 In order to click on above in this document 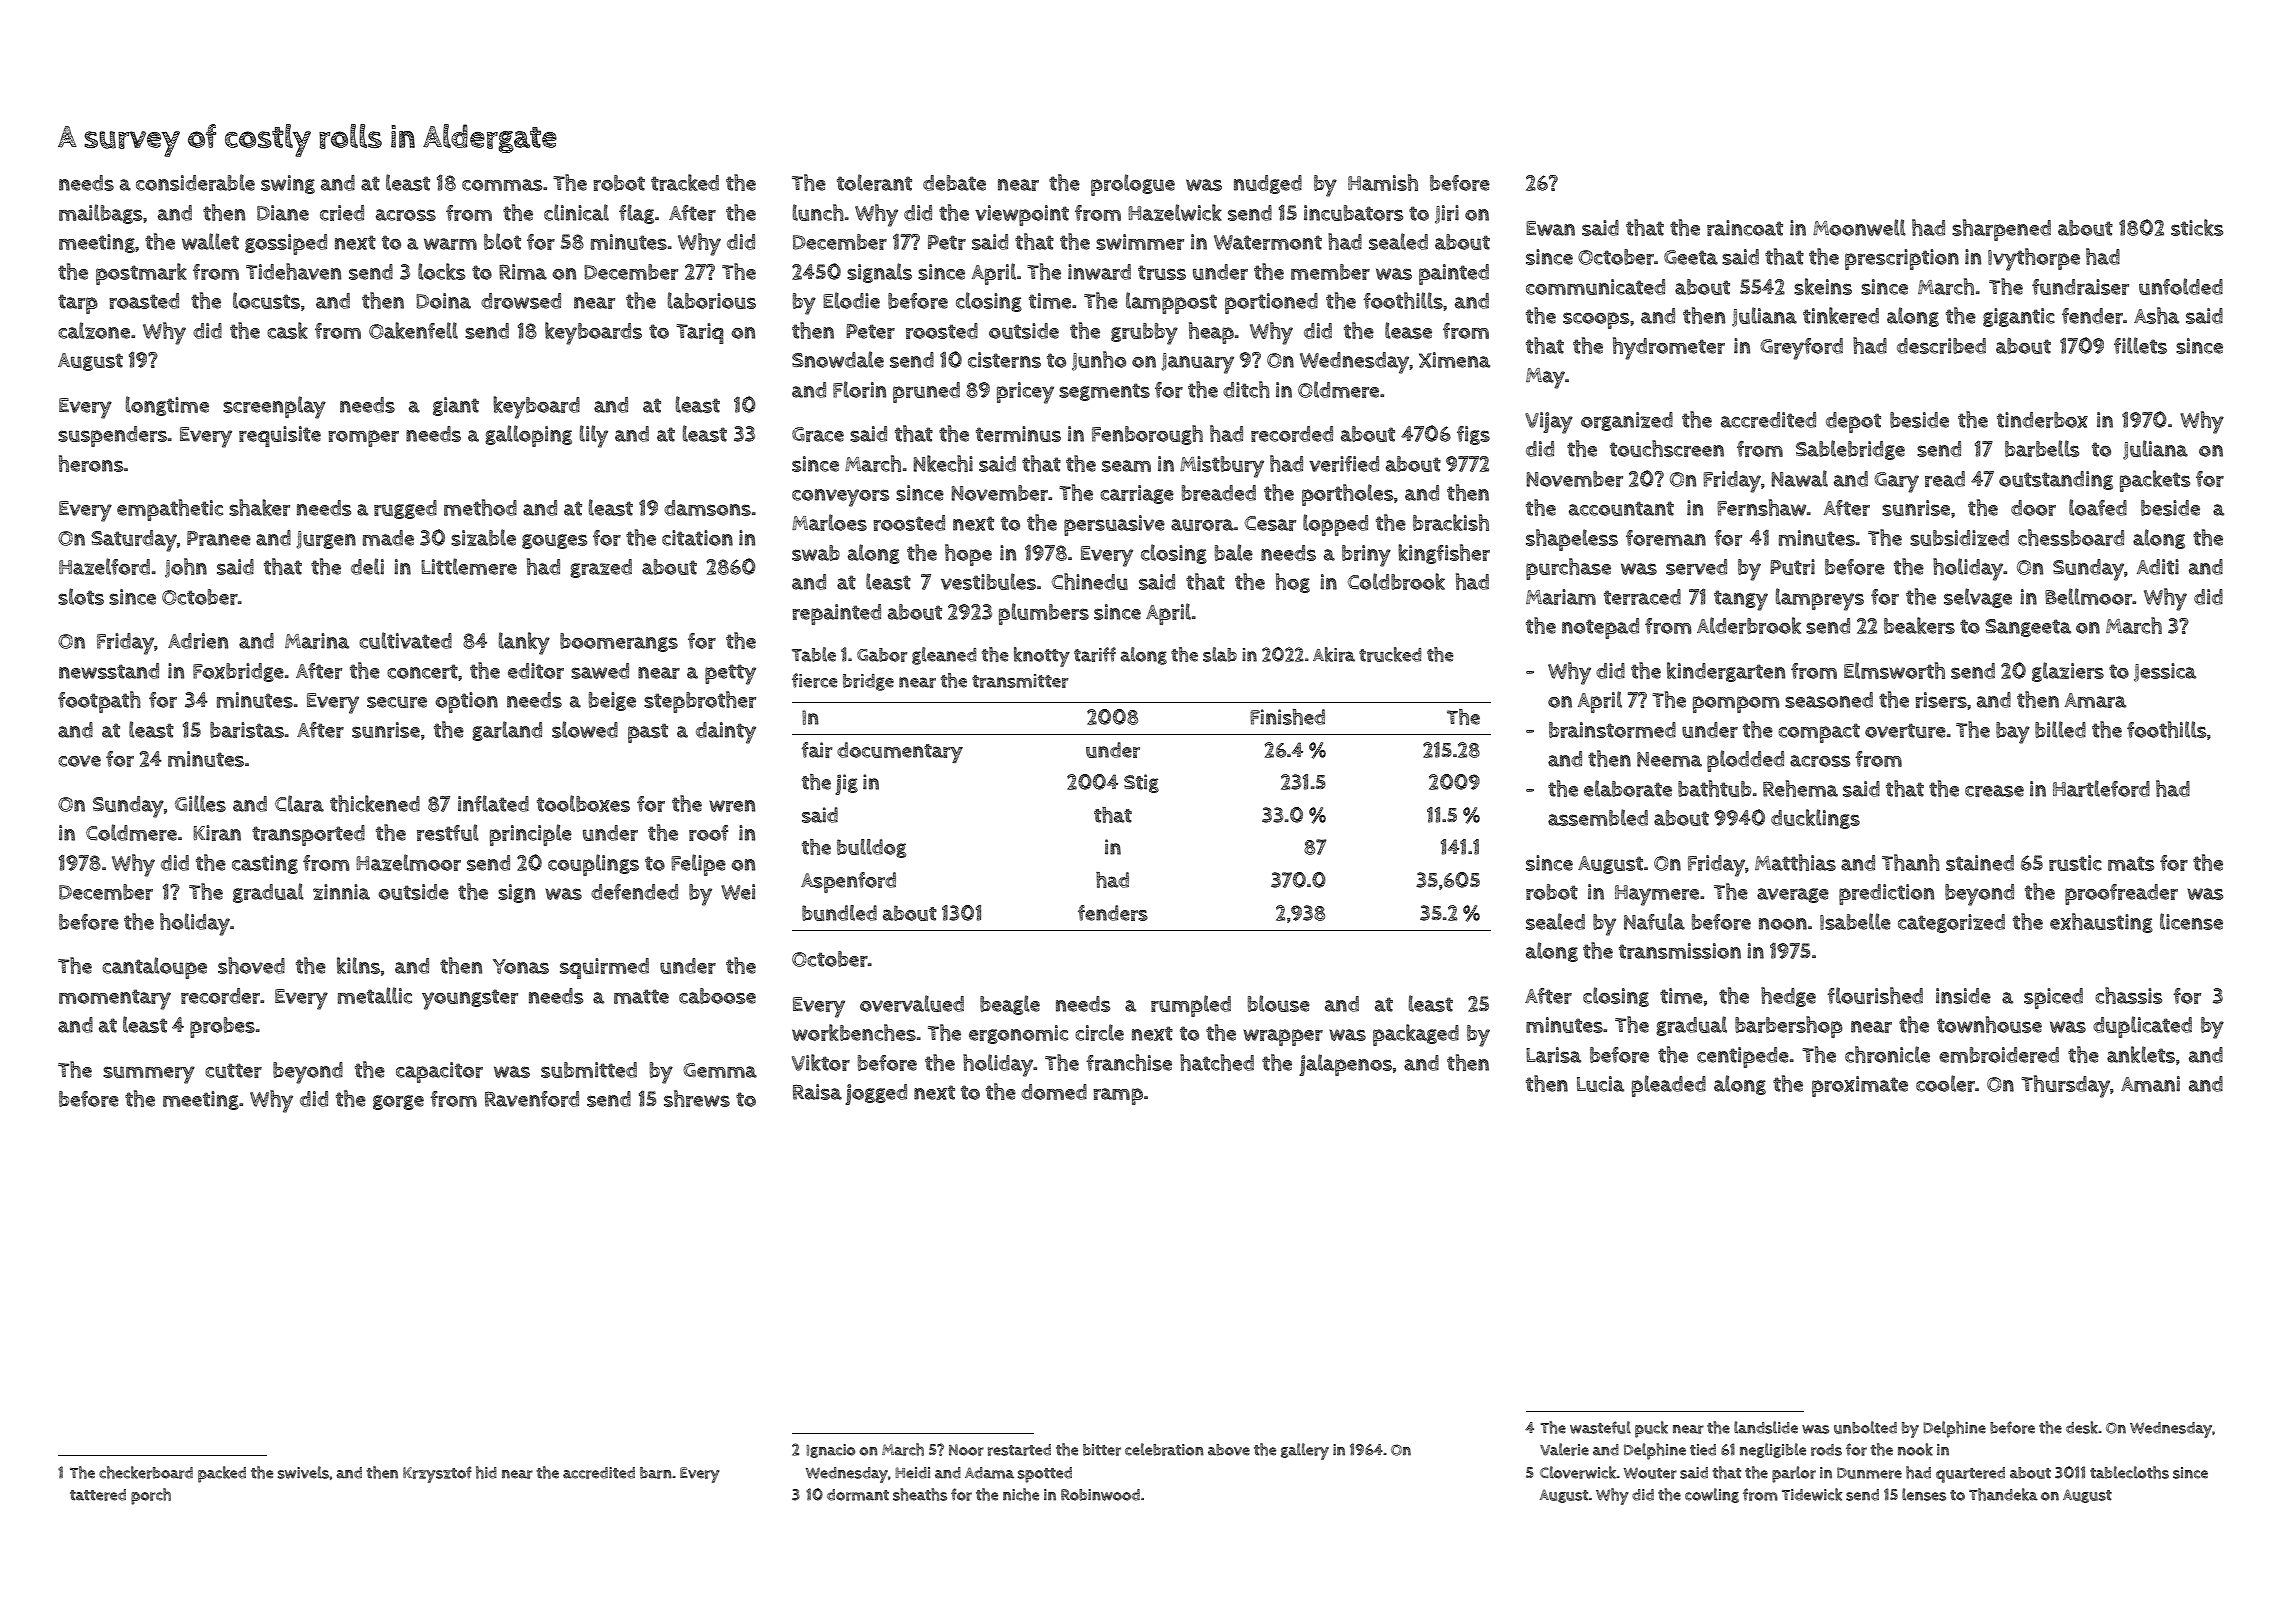, I will do `click(1229, 1450)`.
